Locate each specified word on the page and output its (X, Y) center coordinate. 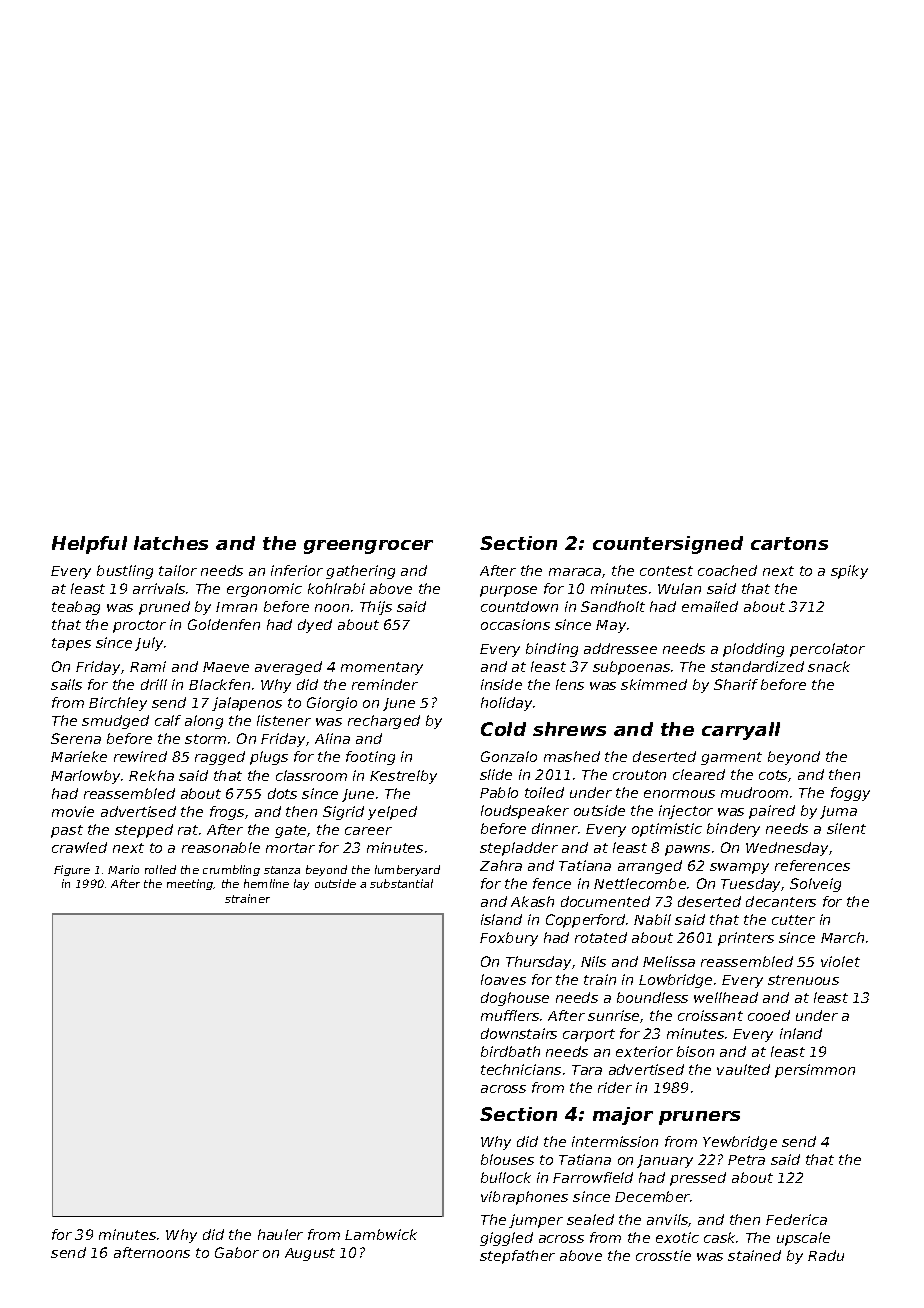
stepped (144, 831)
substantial (401, 883)
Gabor (237, 1252)
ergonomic (264, 590)
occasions (515, 624)
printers (746, 939)
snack (829, 666)
